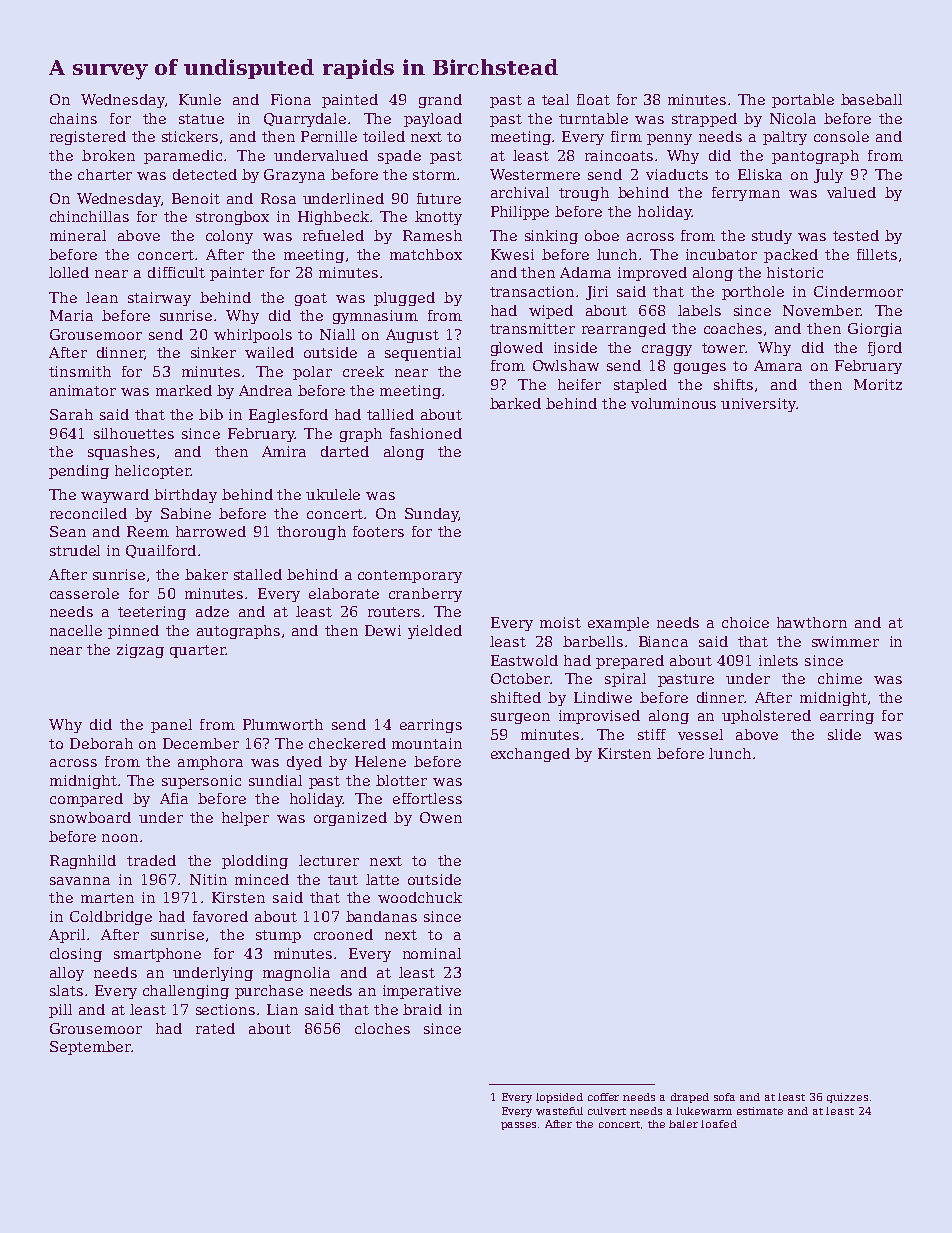 The image size is (952, 1233). What do you see at coordinates (518, 1126) in the document?
I see `passes` at bounding box center [518, 1126].
